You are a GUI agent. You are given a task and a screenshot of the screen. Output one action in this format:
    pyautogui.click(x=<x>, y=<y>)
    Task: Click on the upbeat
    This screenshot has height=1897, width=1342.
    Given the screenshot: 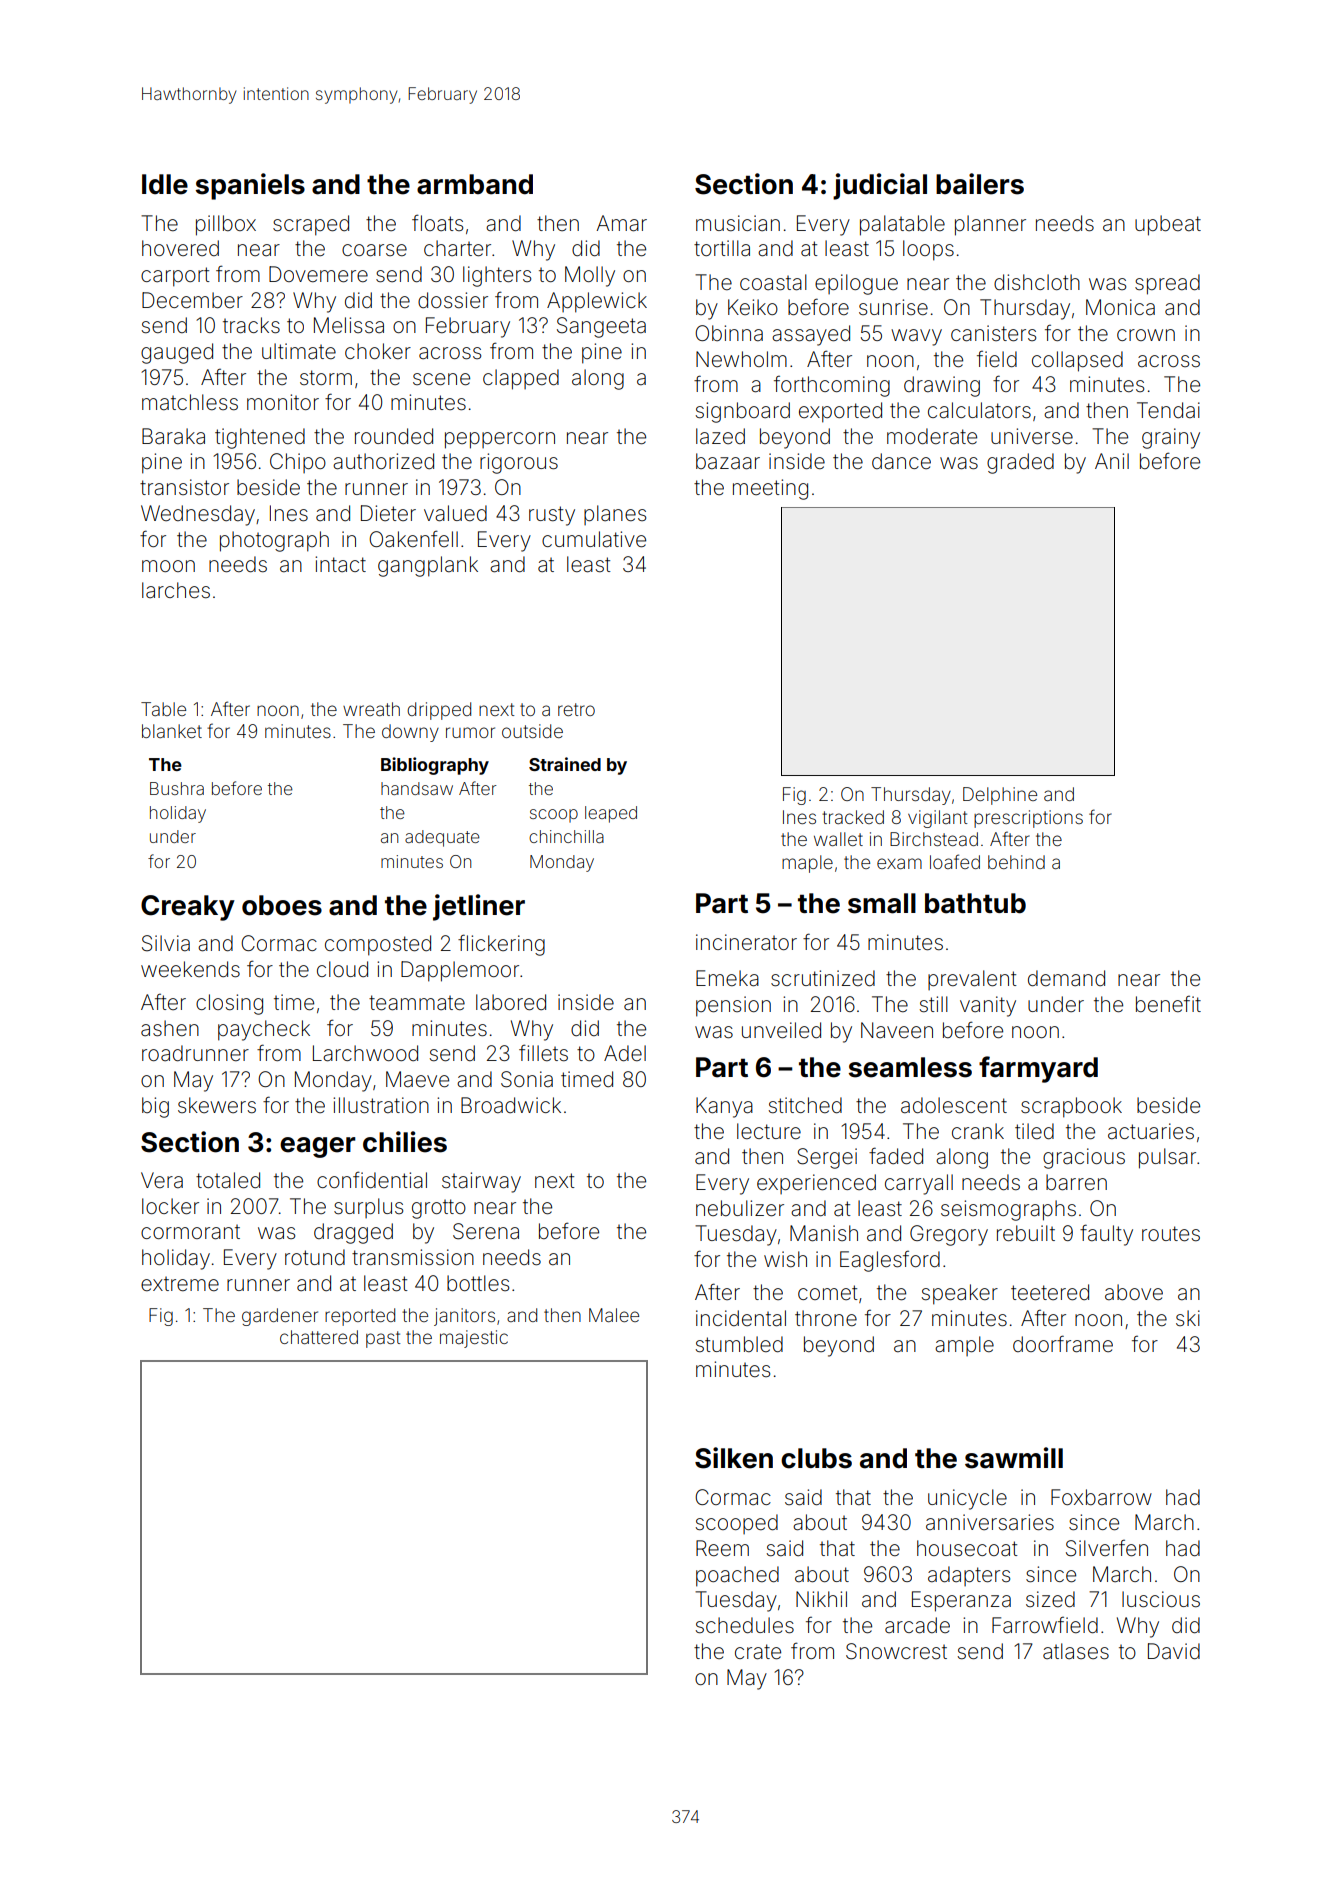 What is the action you would take?
    pyautogui.click(x=1168, y=225)
